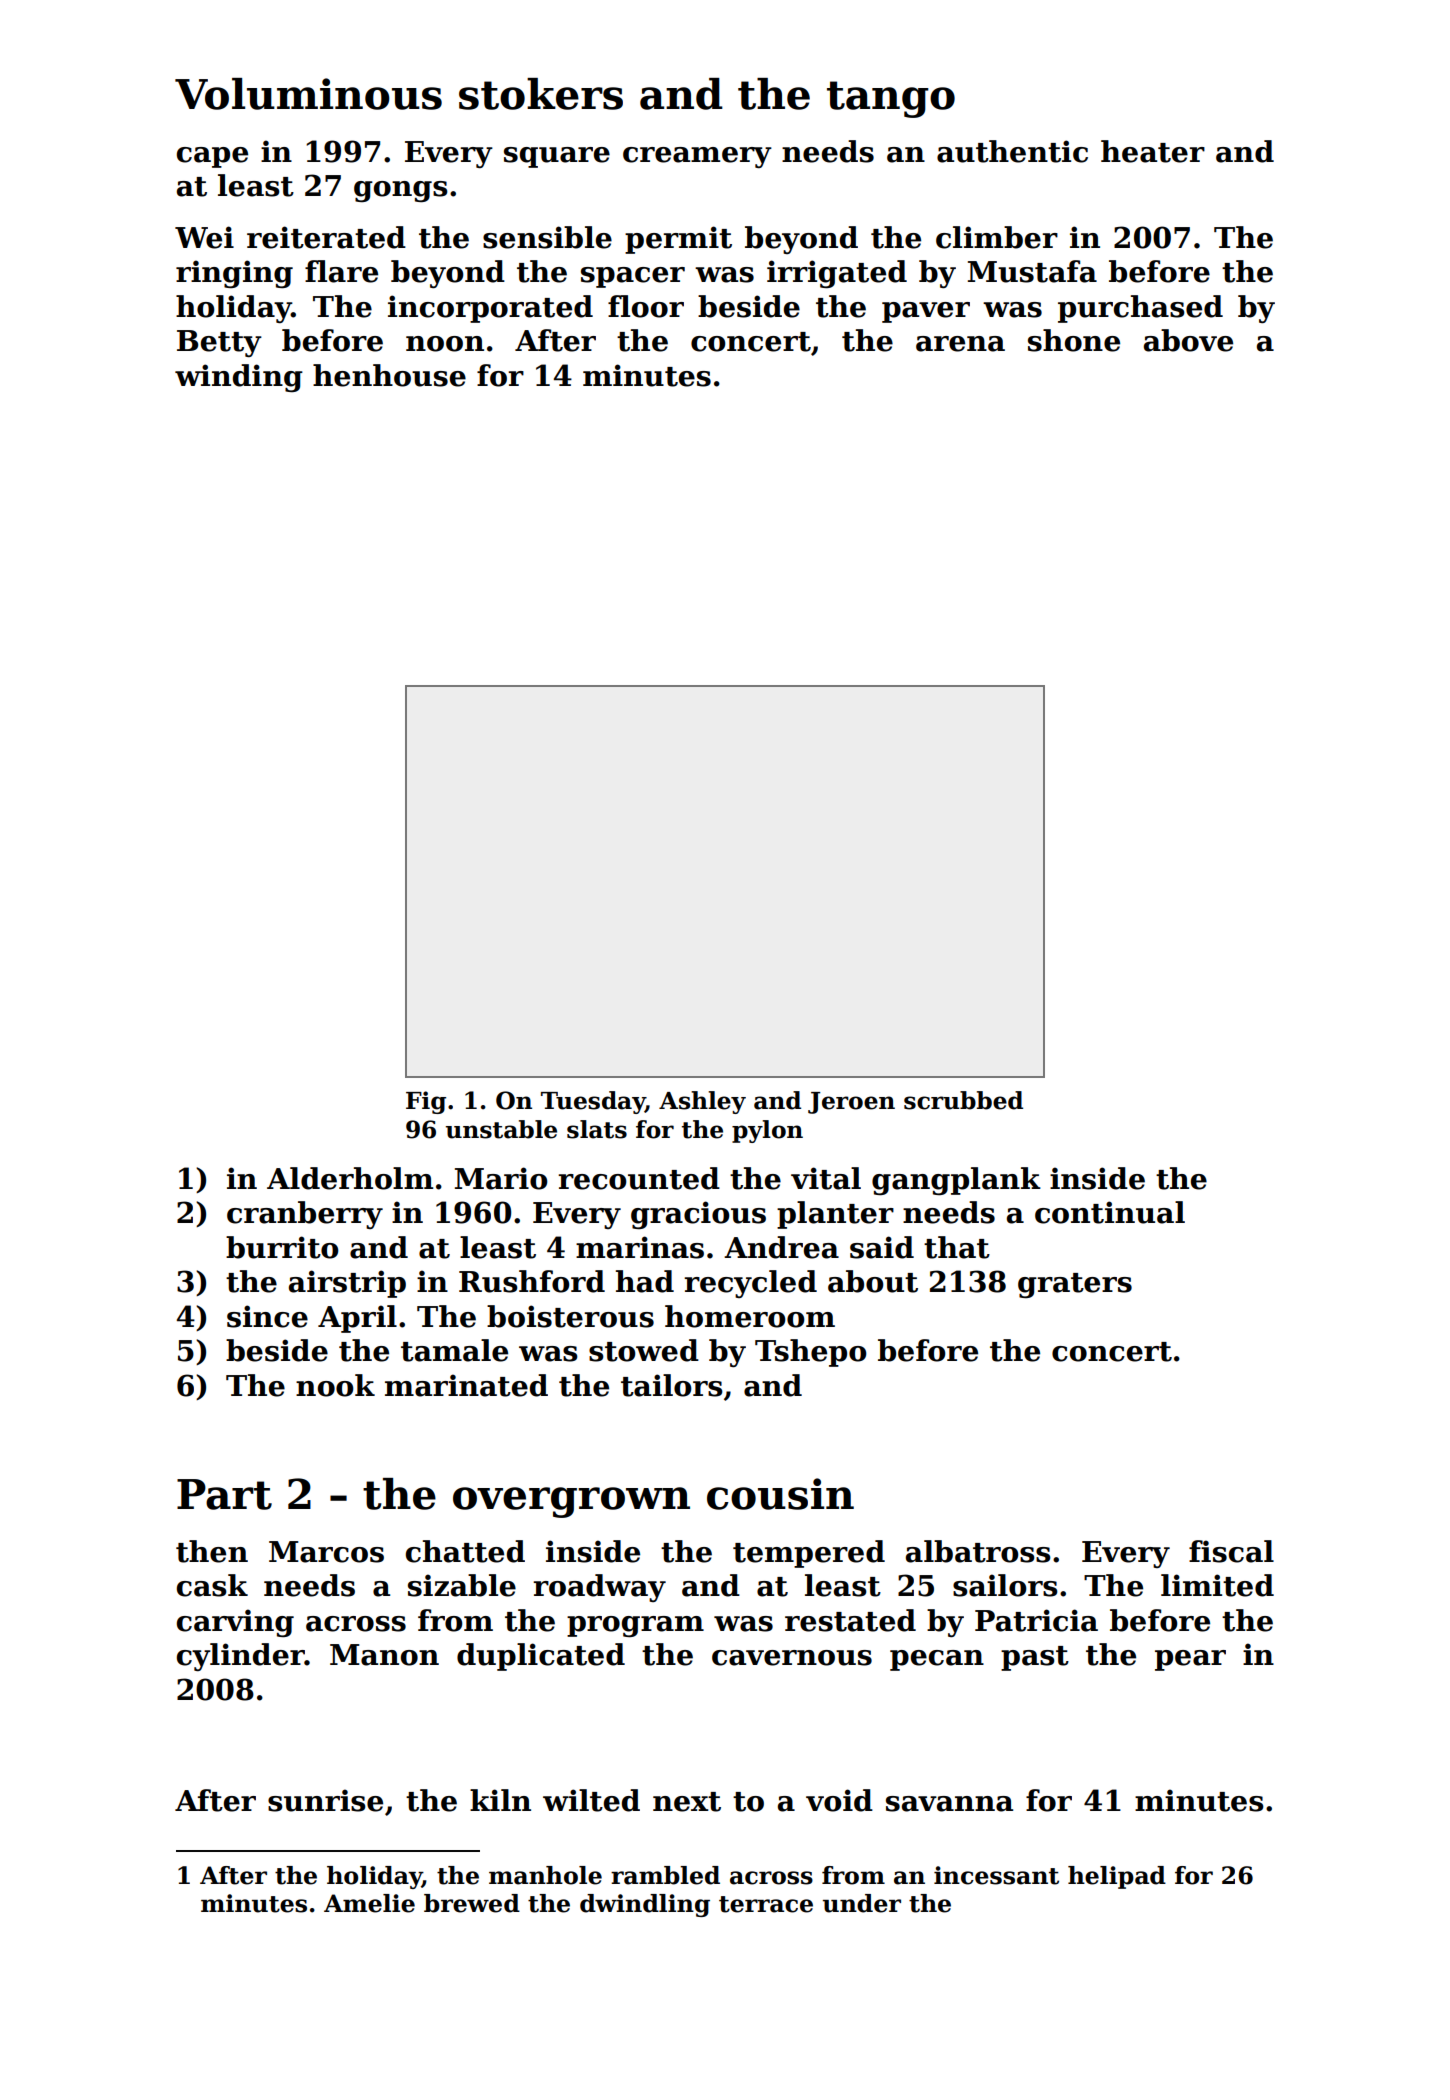  What do you see at coordinates (426, 1102) in the image?
I see `Fig` at bounding box center [426, 1102].
